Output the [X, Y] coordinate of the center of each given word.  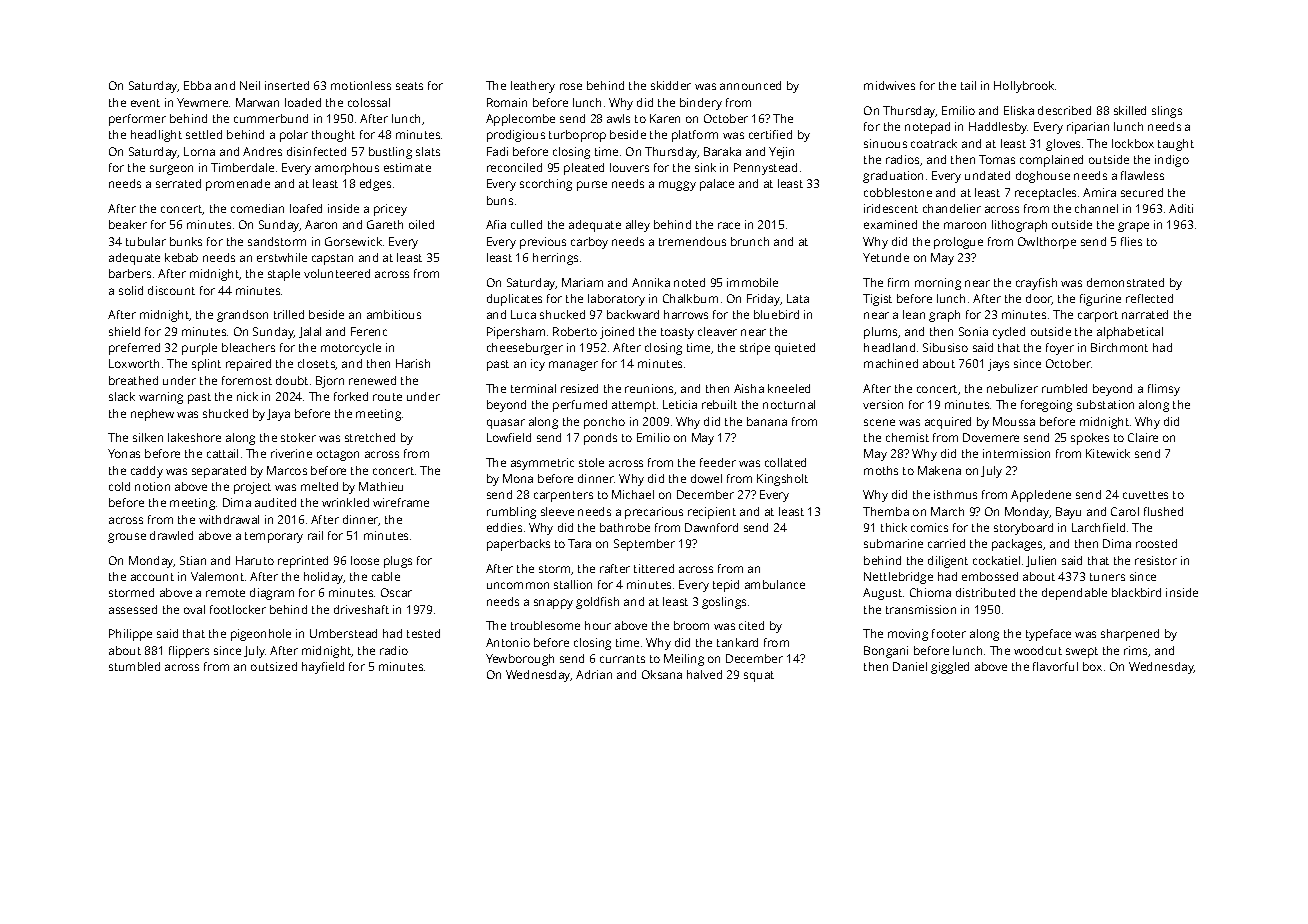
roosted [1156, 543]
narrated [1145, 314]
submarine [893, 543]
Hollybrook [1024, 87]
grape [1133, 227]
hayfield [323, 668]
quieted [795, 349]
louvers [629, 167]
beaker [128, 224]
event [145, 103]
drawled [171, 535]
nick [247, 396]
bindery [701, 104]
